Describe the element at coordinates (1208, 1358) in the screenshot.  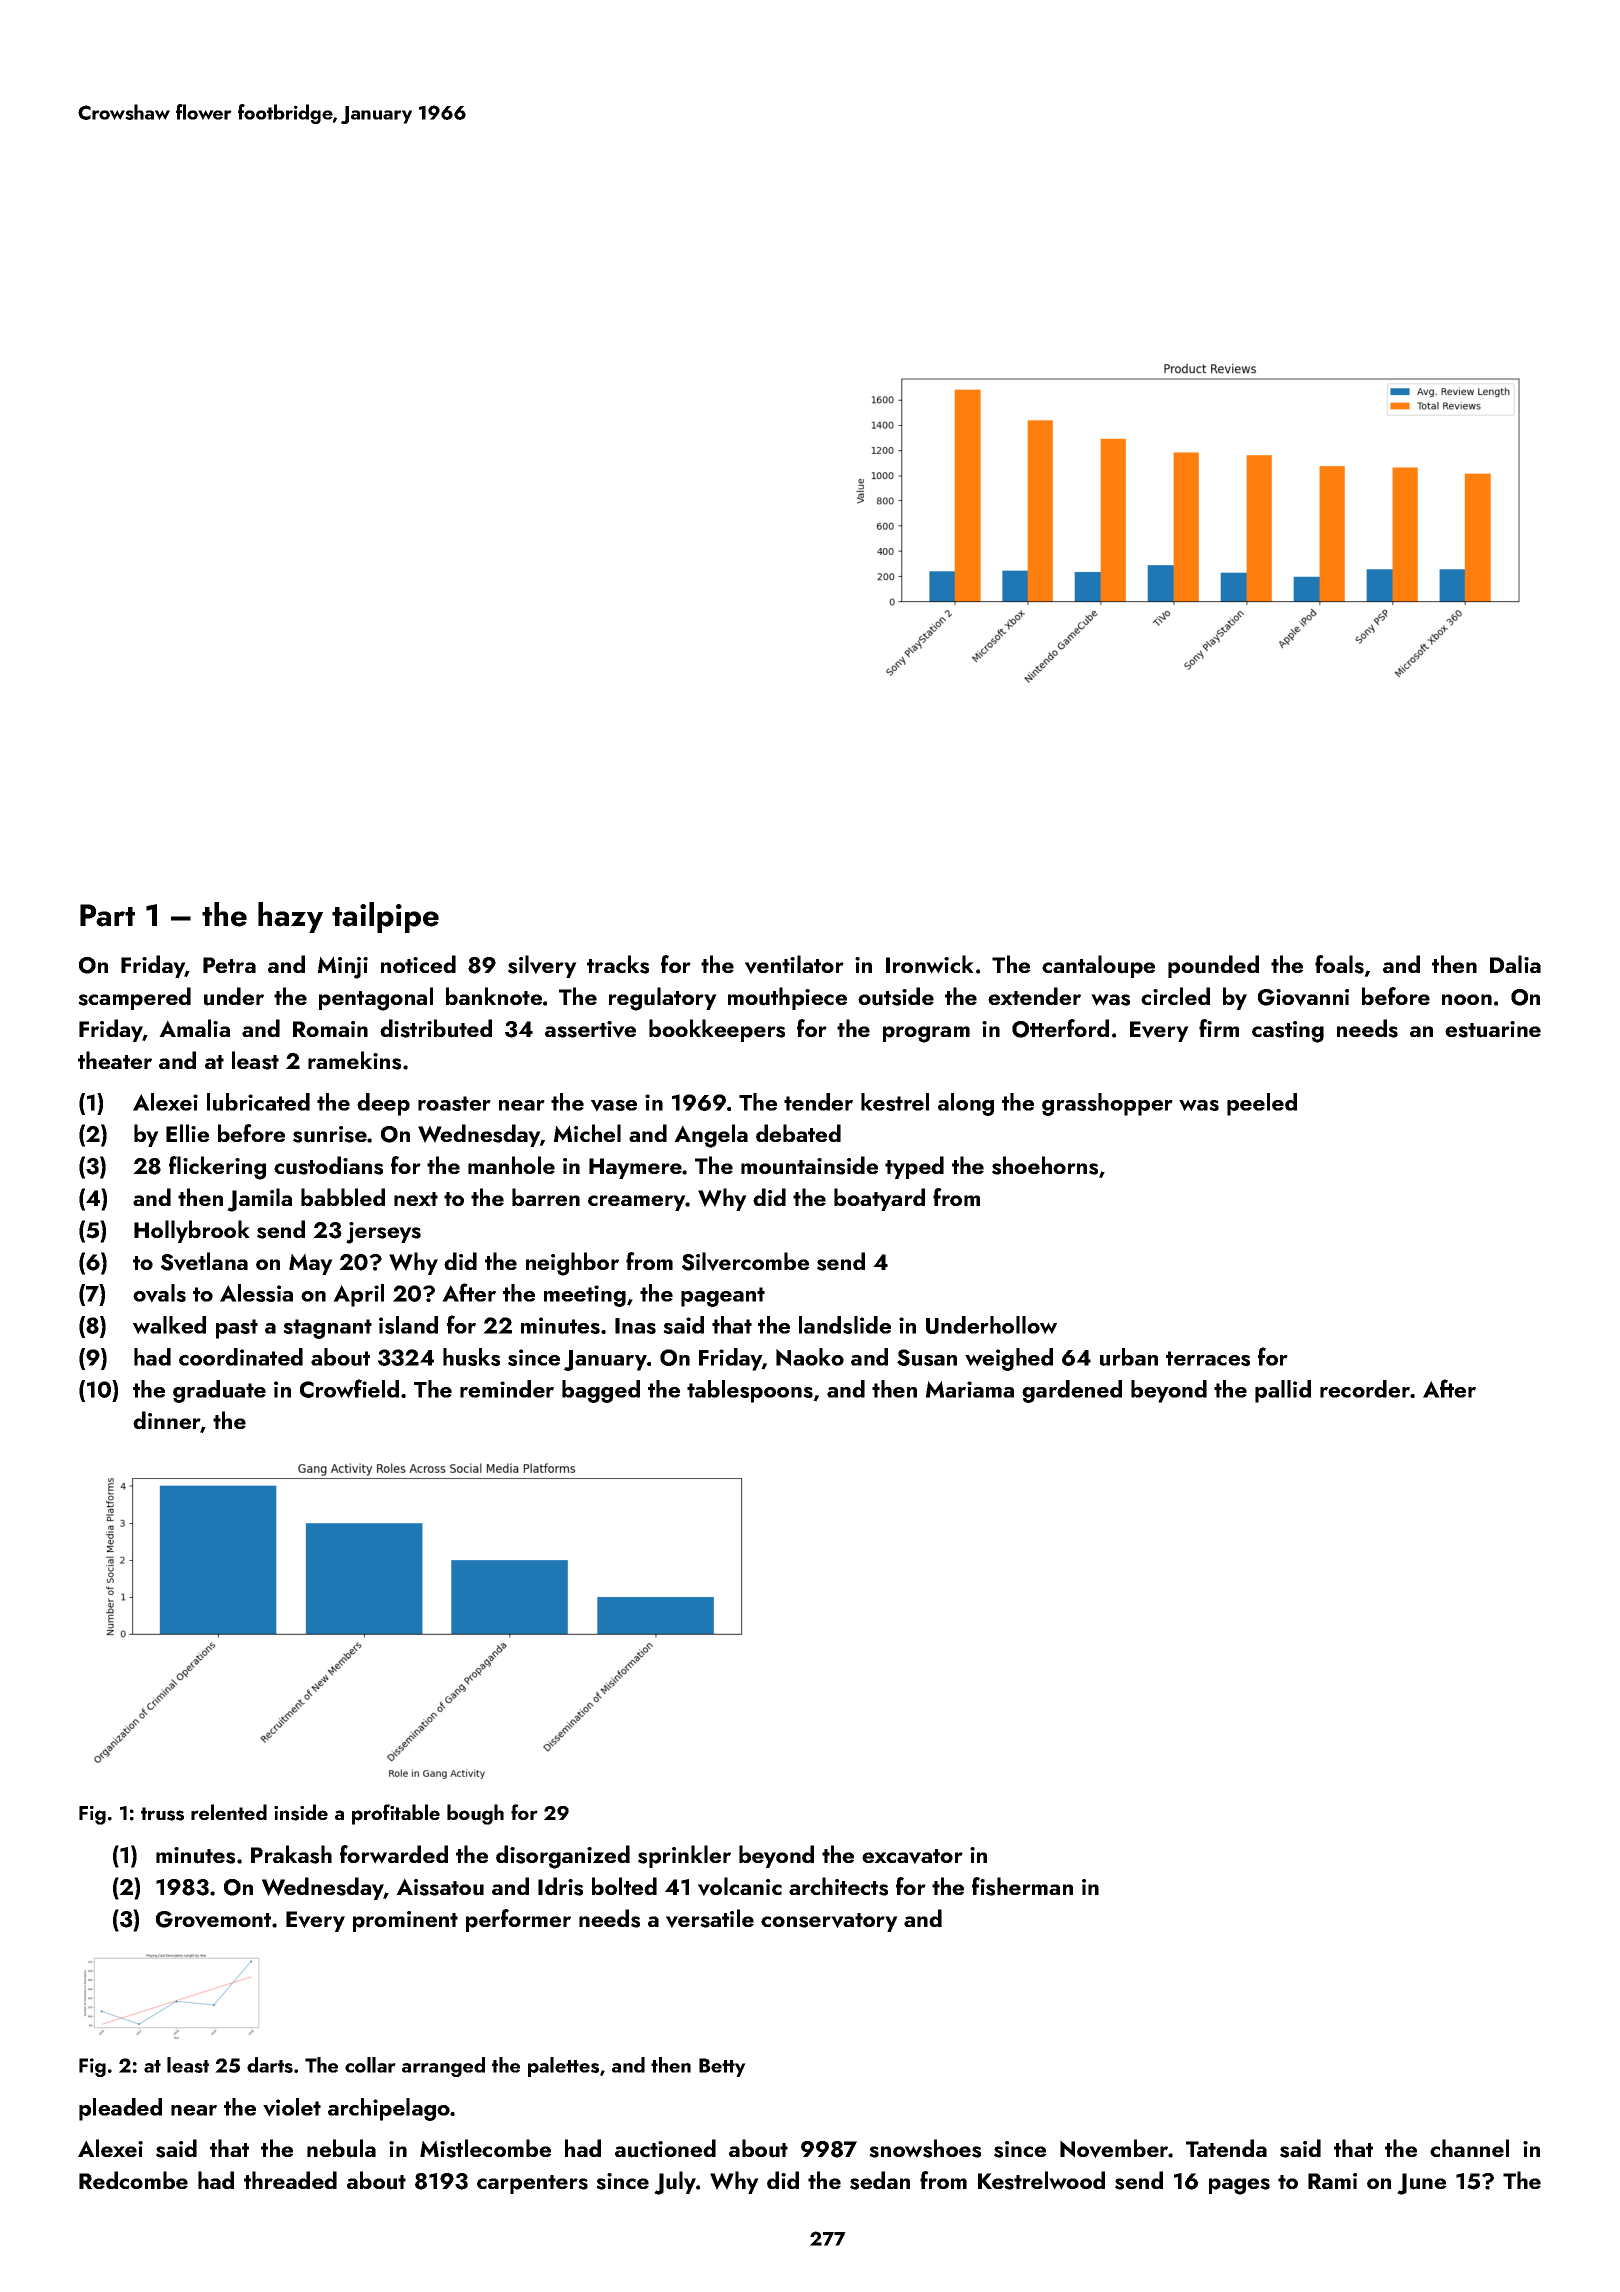
I see `terraces` at that location.
